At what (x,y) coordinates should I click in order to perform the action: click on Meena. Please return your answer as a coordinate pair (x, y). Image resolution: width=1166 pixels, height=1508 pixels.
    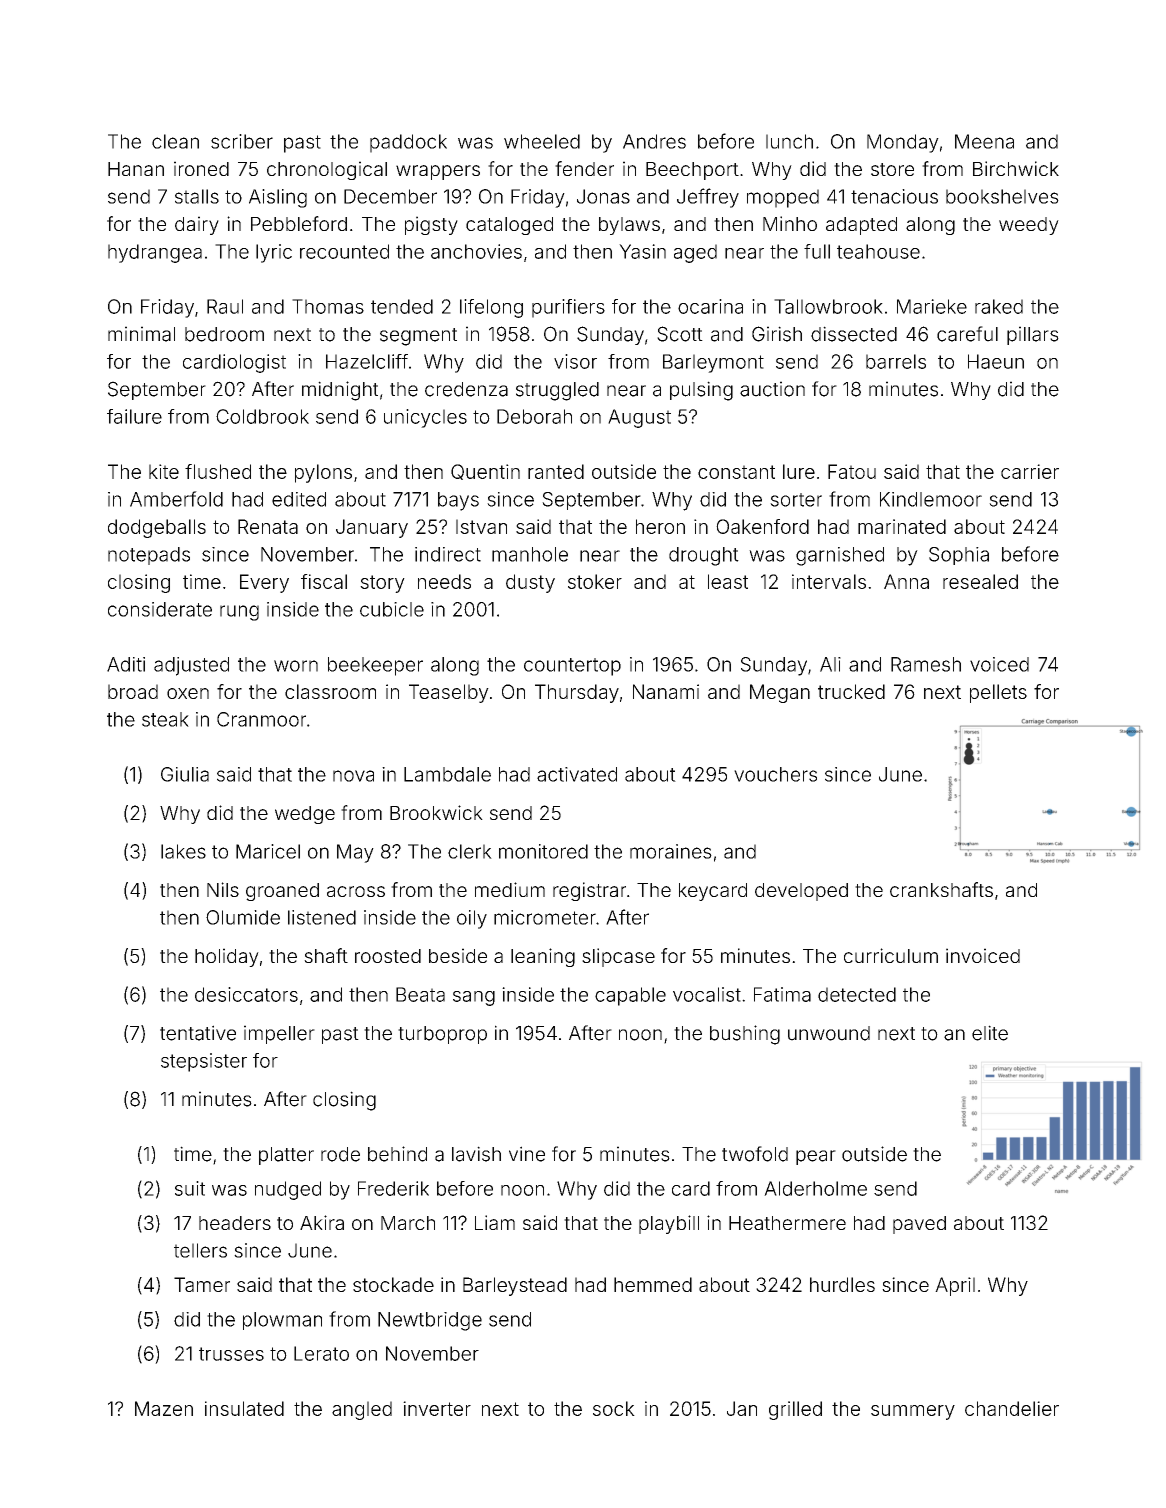
    Looking at the image, I should click on (984, 141).
